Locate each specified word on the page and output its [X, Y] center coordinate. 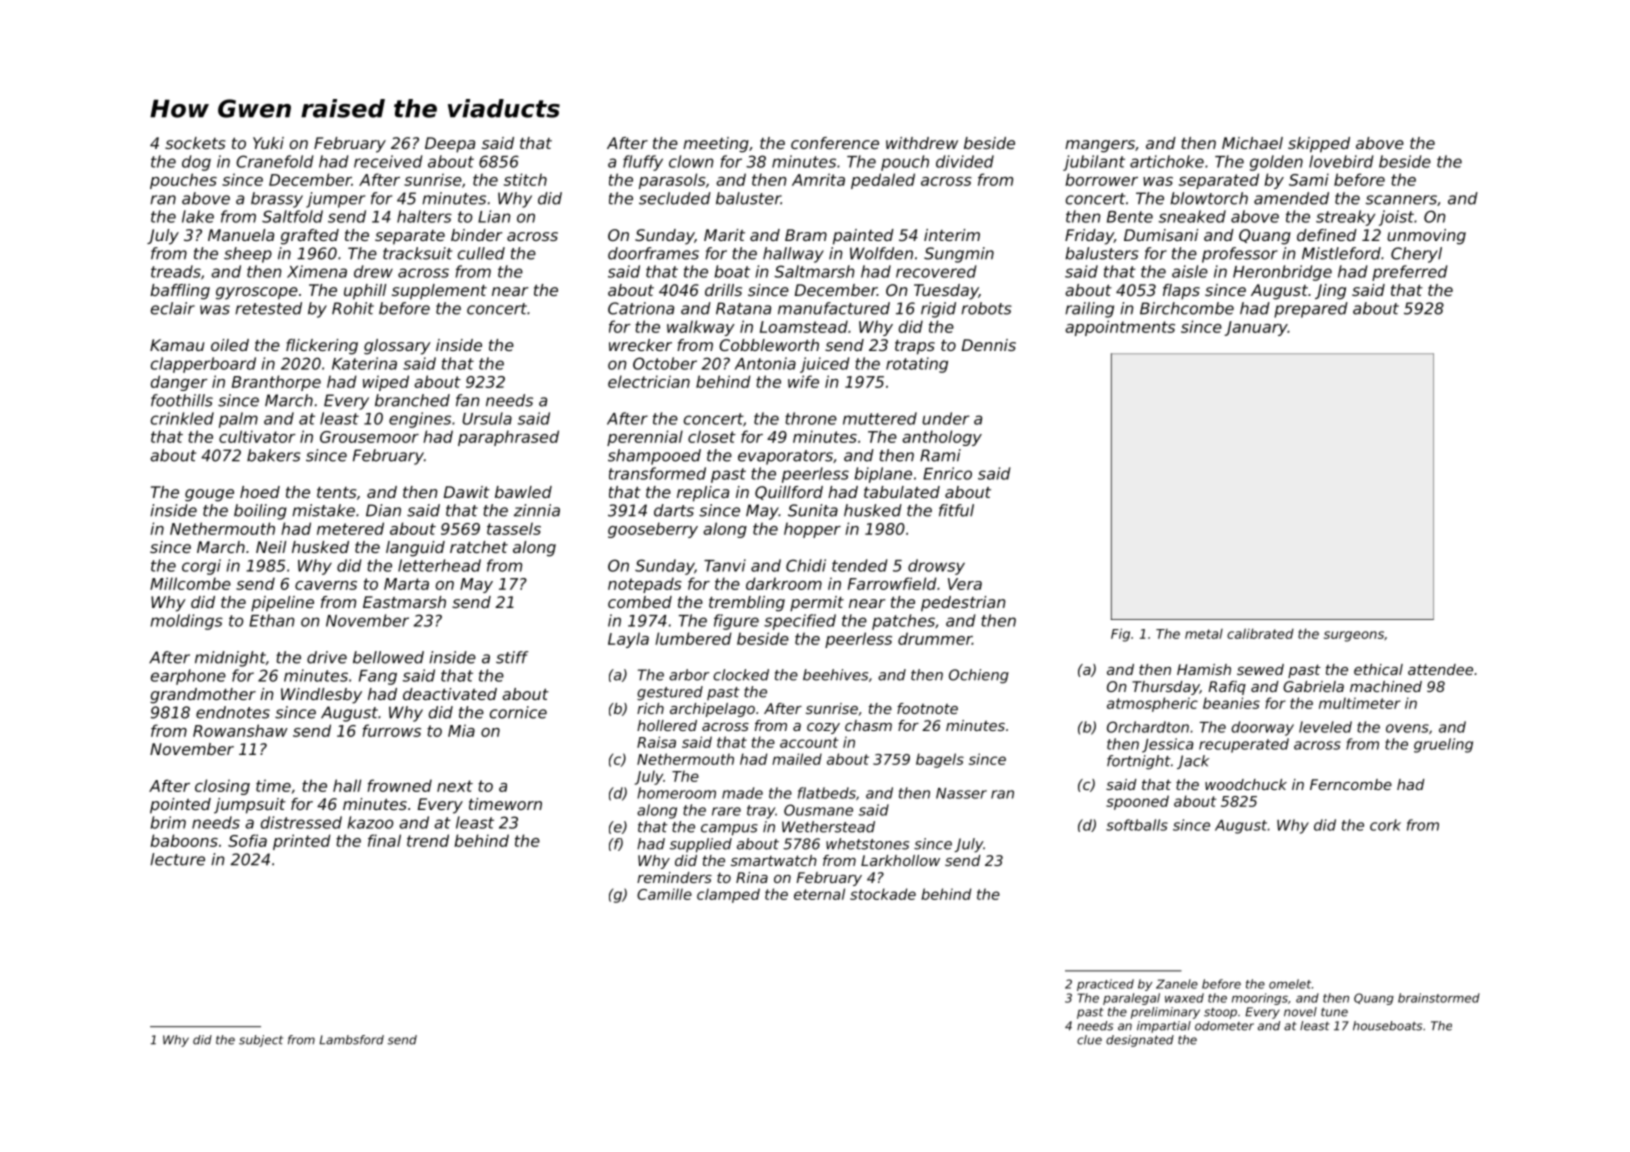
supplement [439, 292]
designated [1140, 1041]
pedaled [883, 181]
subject [261, 1041]
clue [1089, 1040]
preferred [1409, 273]
